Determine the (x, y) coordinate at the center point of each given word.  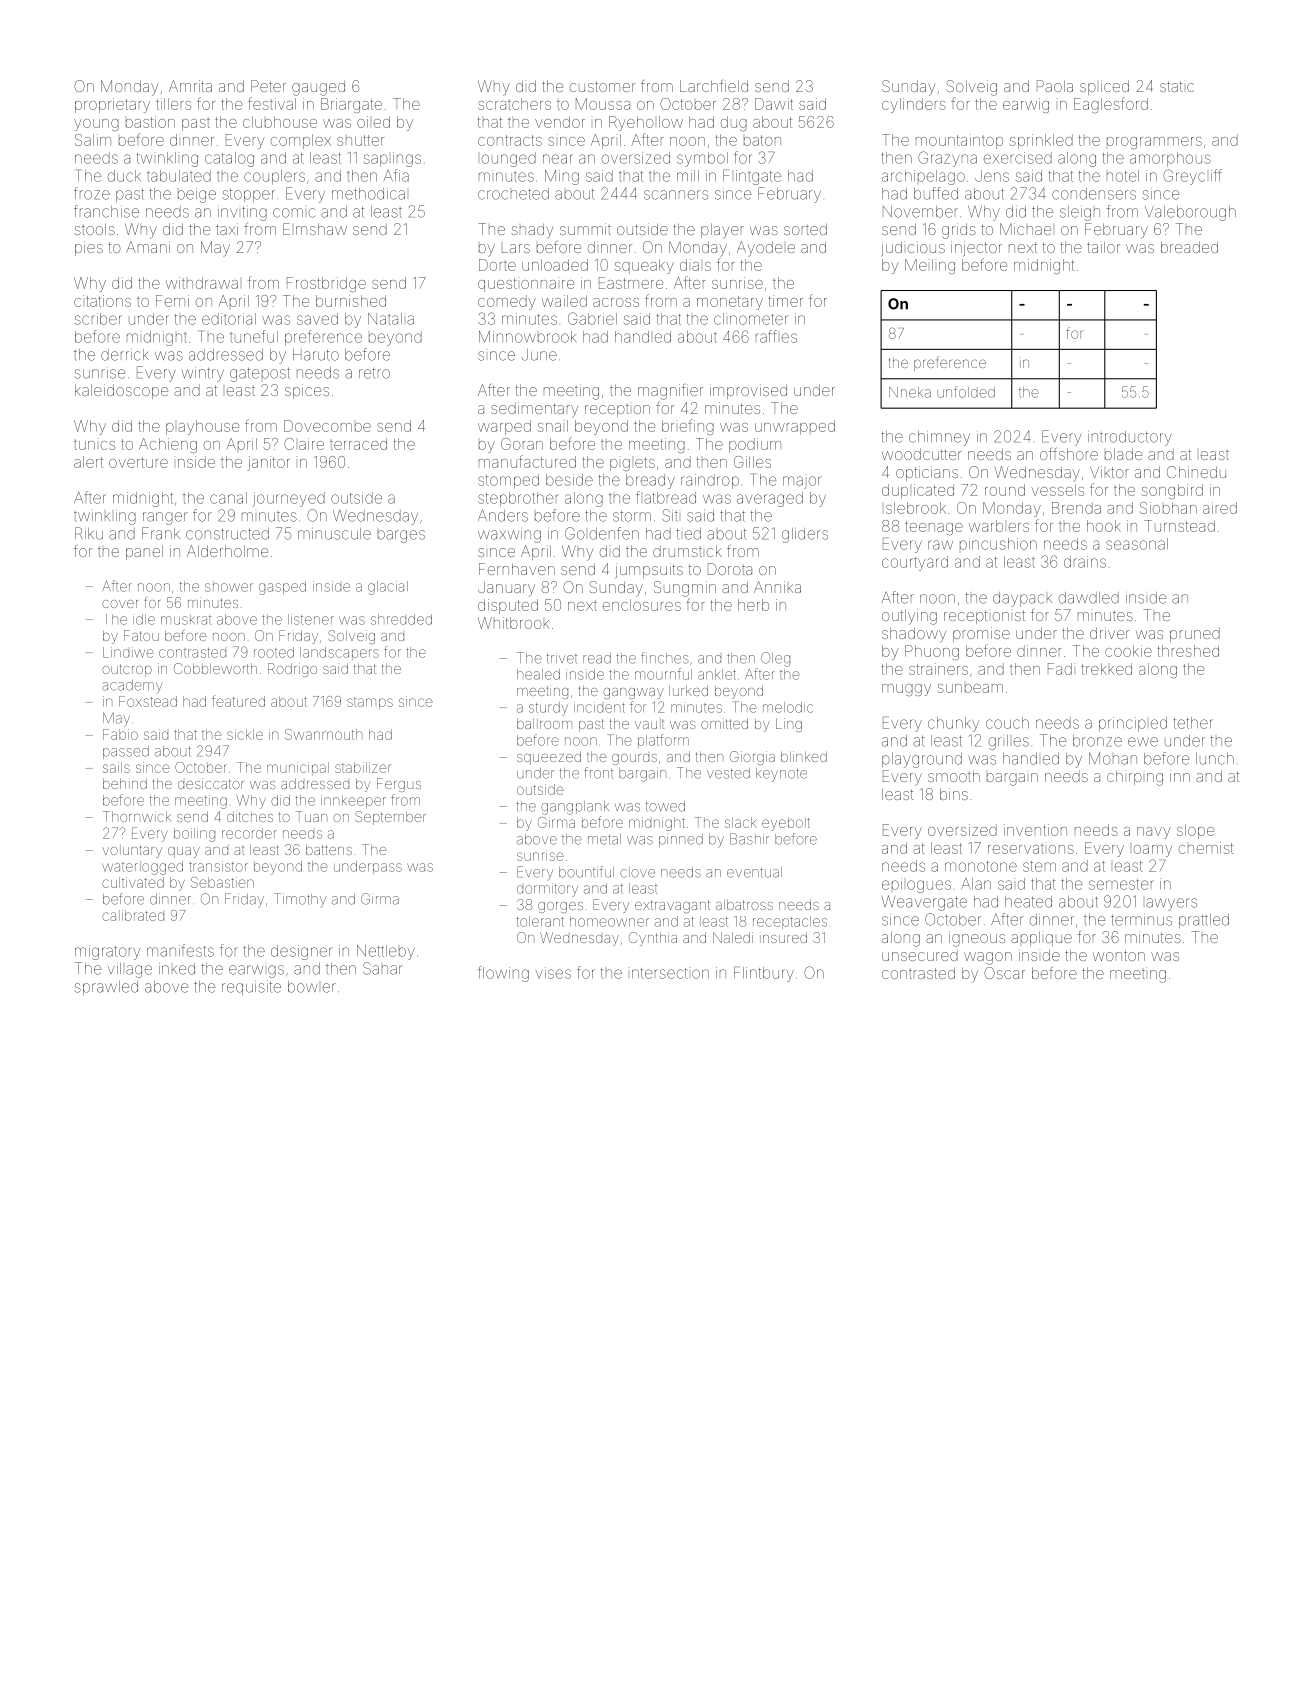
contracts (510, 140)
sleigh (1080, 213)
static (1177, 86)
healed (538, 674)
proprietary (112, 105)
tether (1193, 723)
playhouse (202, 427)
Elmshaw (315, 229)
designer (302, 952)
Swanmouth (323, 734)
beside (569, 480)
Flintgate (752, 177)
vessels (1057, 490)
